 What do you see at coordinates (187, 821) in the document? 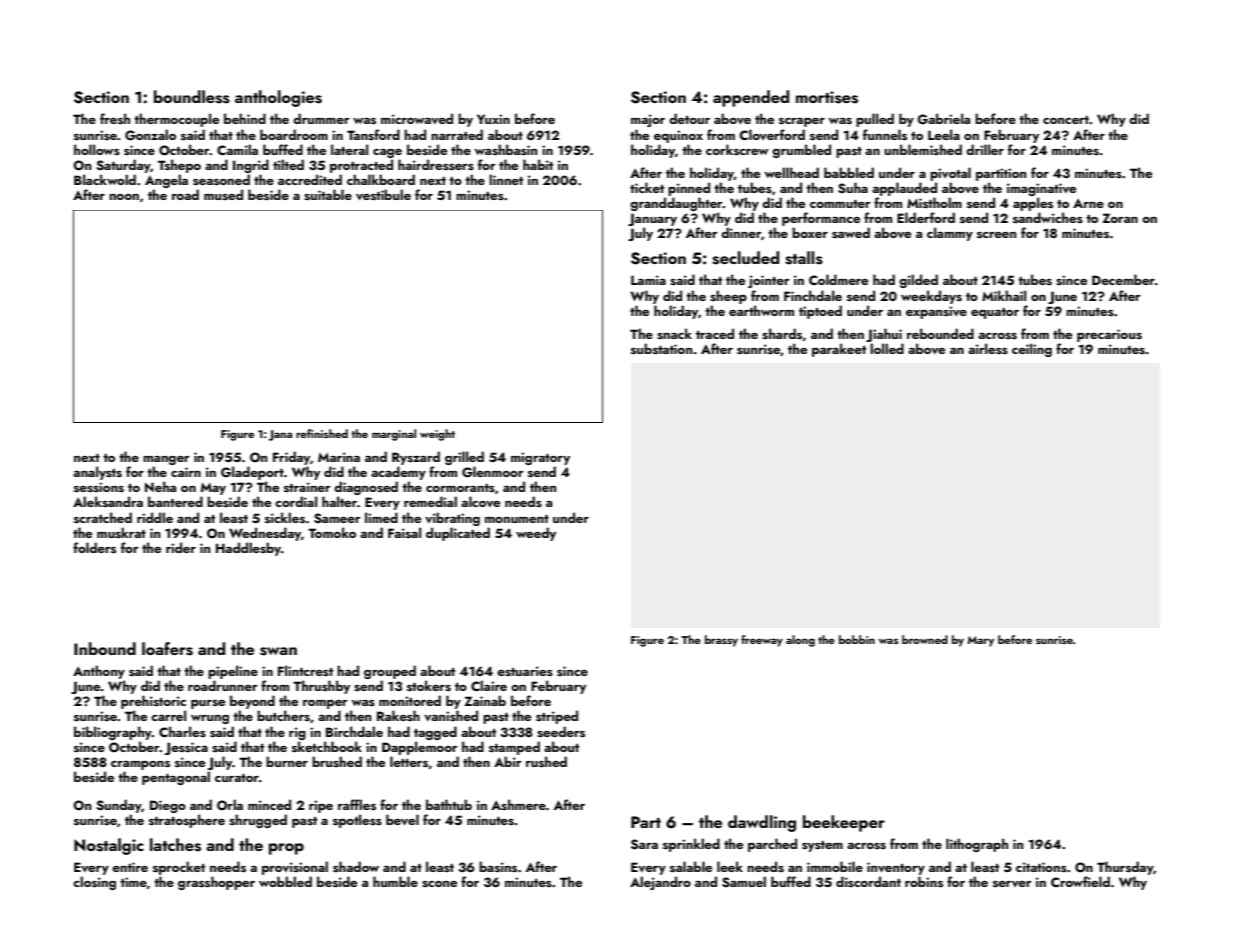
I see `stratosphere` at bounding box center [187, 821].
